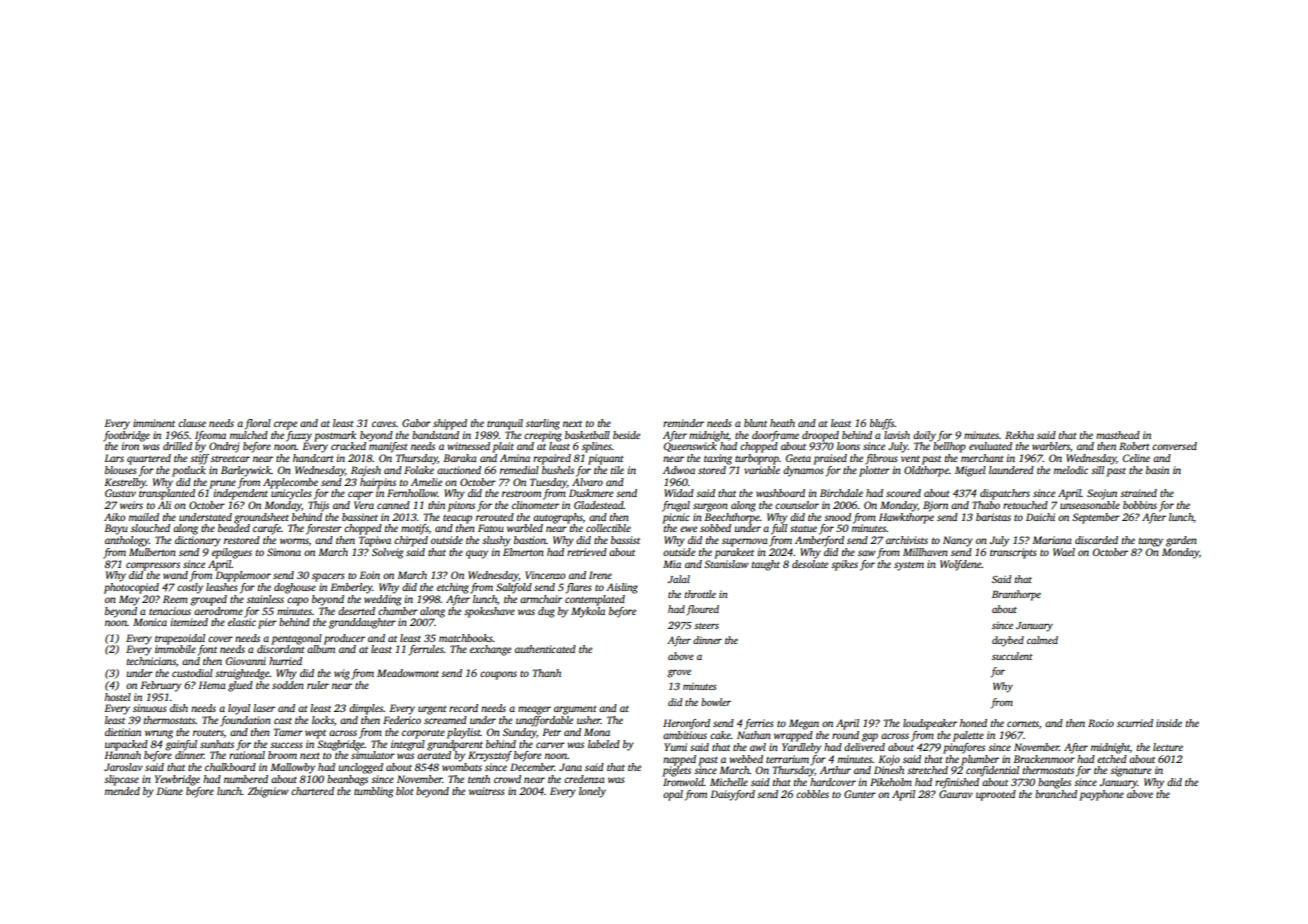  I want to click on caves, so click(384, 424).
